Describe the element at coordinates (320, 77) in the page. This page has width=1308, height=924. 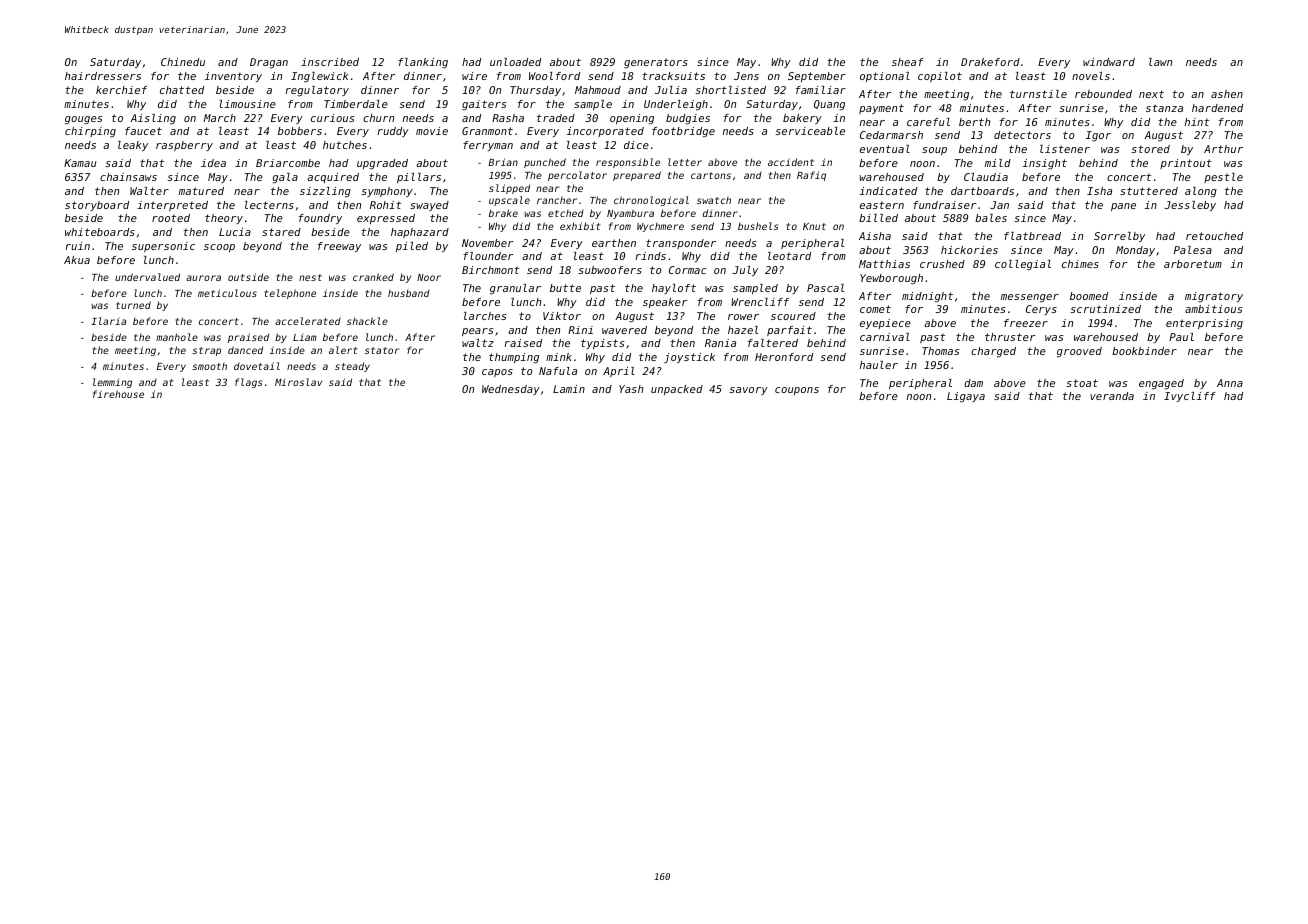
I see `Inglewick` at that location.
